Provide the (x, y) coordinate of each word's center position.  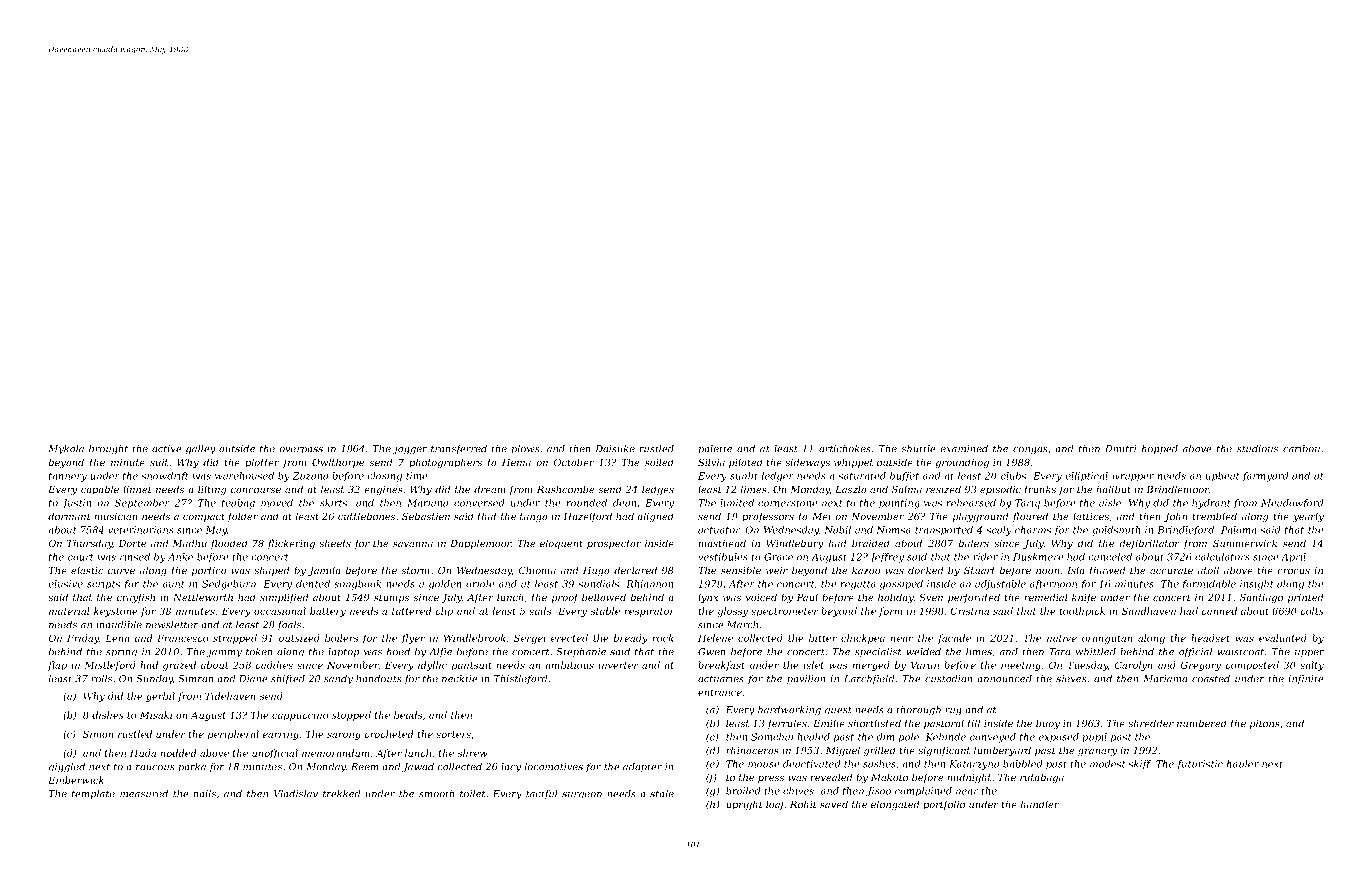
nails (205, 794)
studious (1257, 449)
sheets (335, 543)
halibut (1113, 489)
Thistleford (521, 679)
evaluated (1283, 638)
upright (744, 805)
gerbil (160, 697)
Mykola (66, 450)
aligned (655, 517)
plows (525, 449)
